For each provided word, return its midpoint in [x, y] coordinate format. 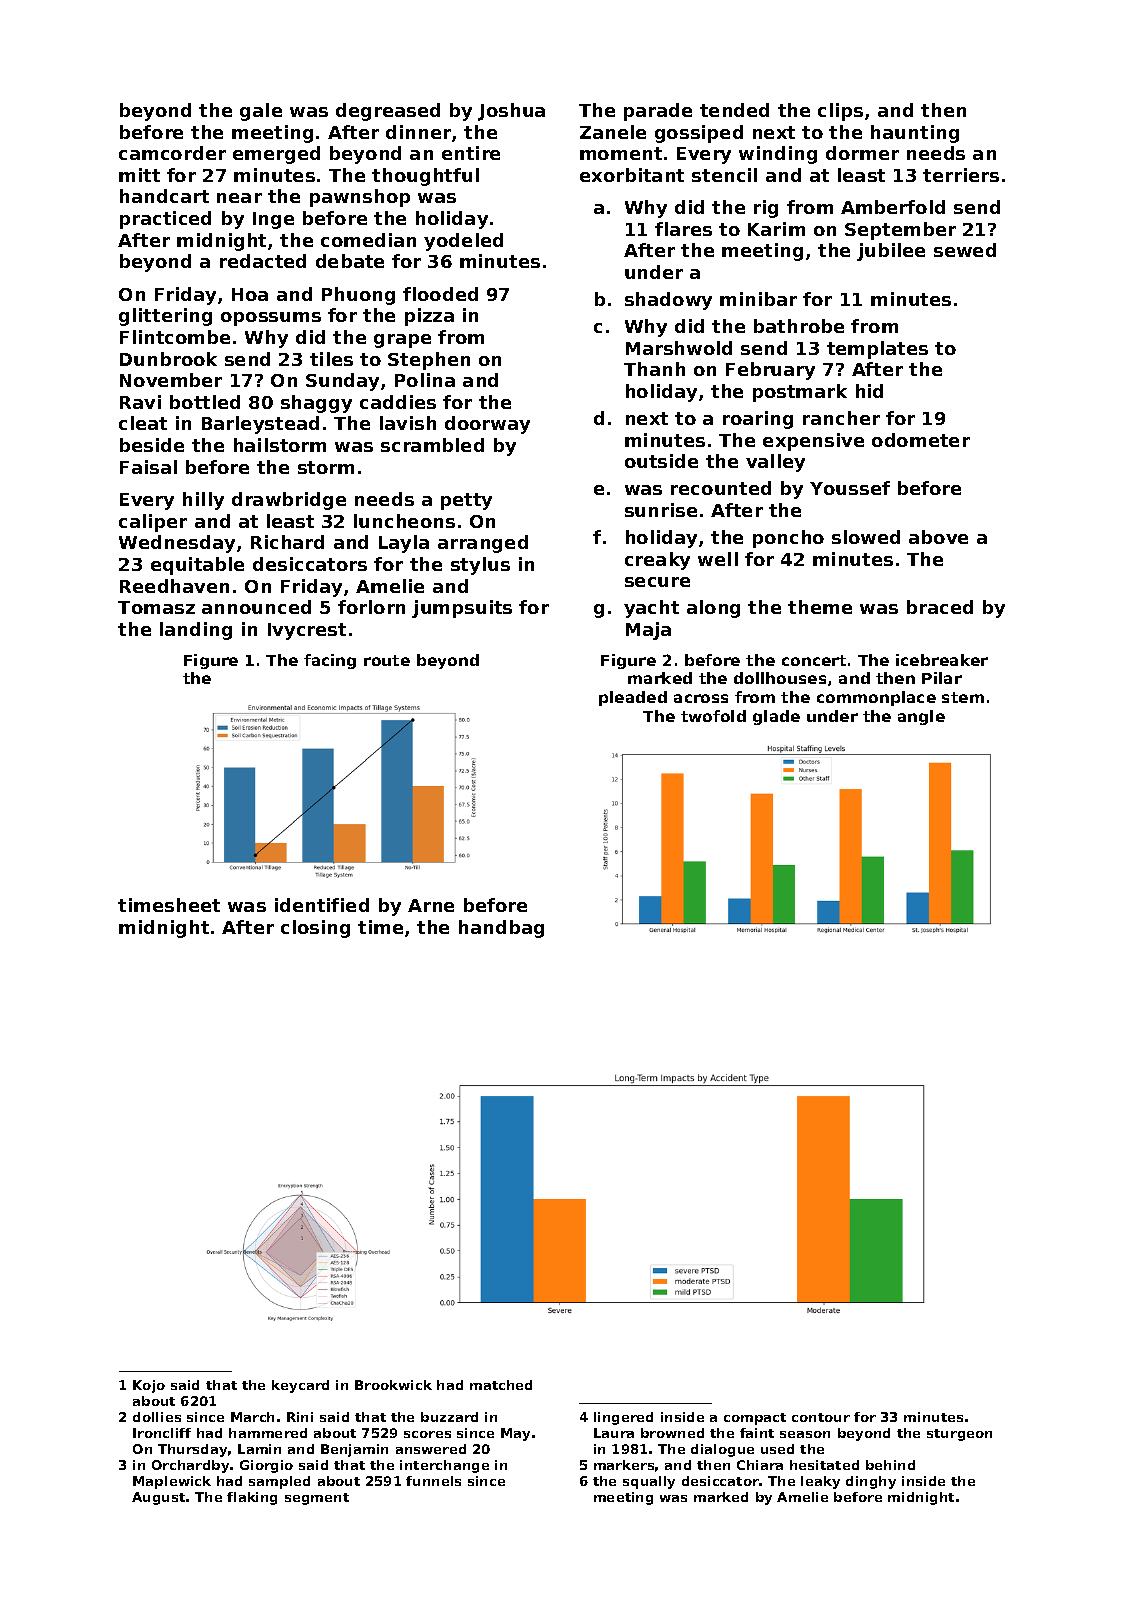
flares [683, 229]
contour [821, 1417]
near [239, 198]
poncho [788, 539]
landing [196, 631]
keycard [300, 1386]
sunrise [661, 510]
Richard [287, 542]
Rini [300, 1417]
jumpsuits [462, 609]
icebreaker [942, 660]
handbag [501, 929]
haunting [915, 134]
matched [501, 1385]
